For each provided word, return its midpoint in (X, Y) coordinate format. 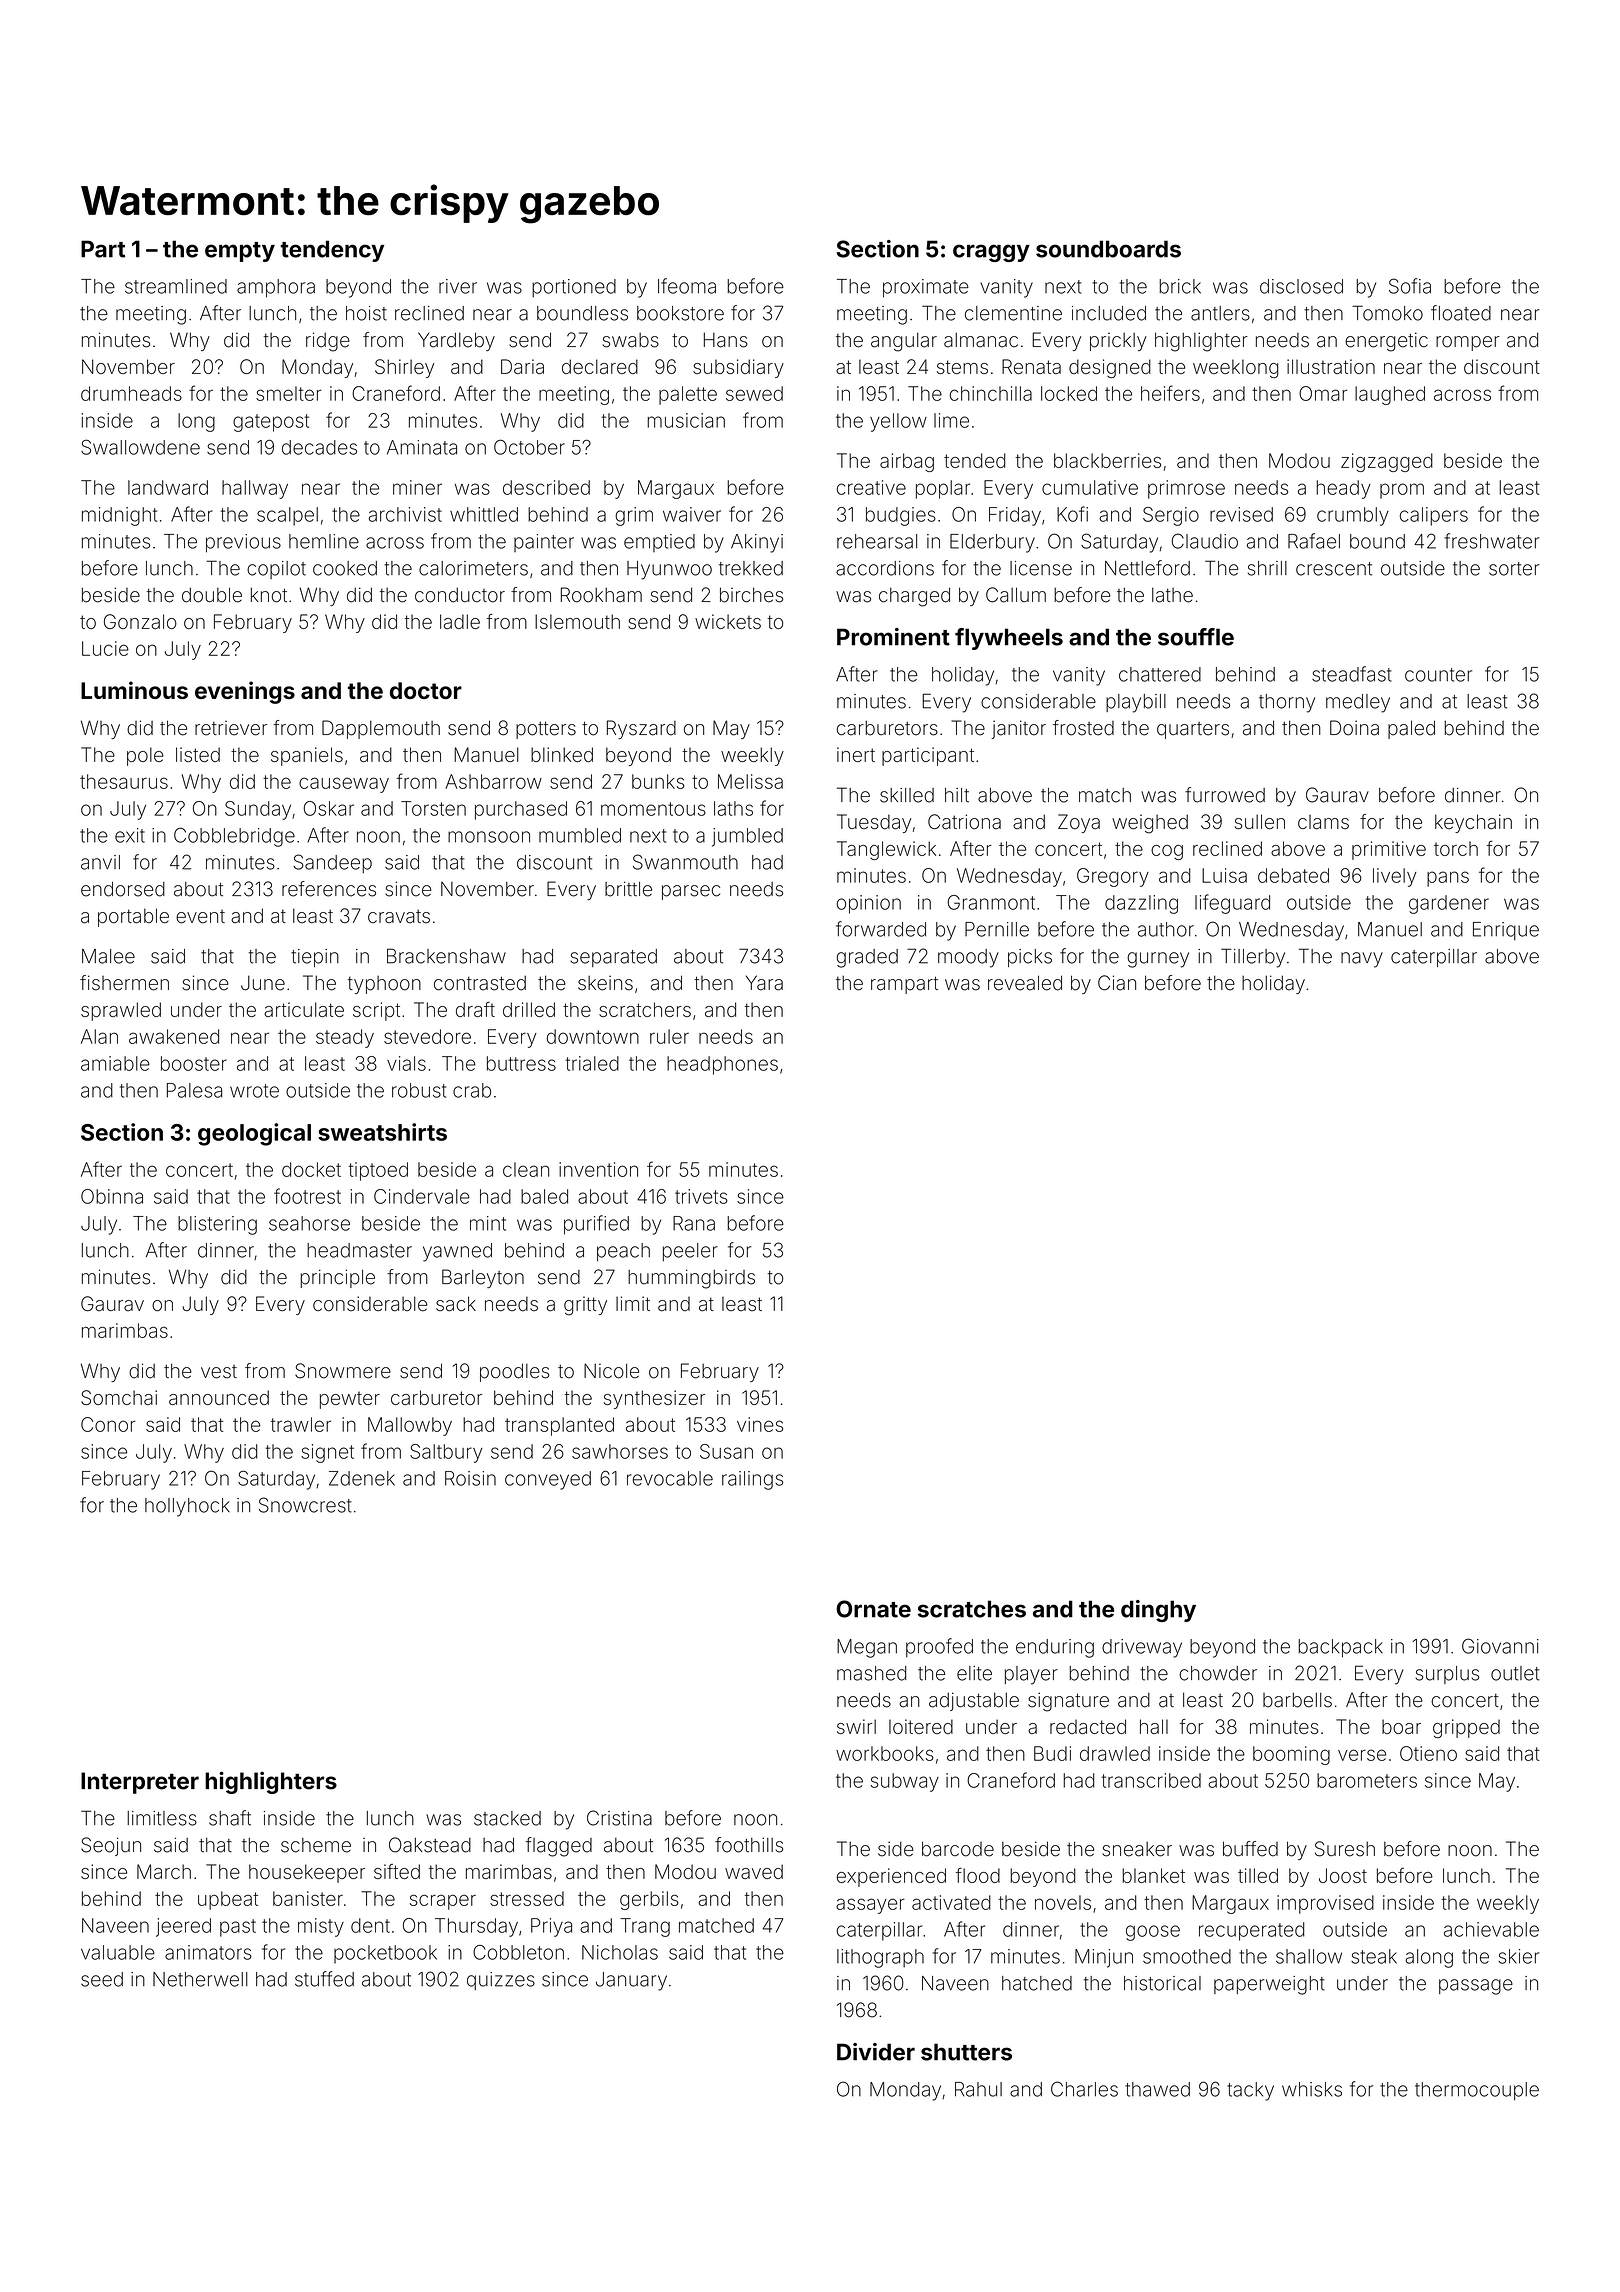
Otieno (1428, 1753)
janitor (1018, 729)
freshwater (1491, 541)
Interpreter (140, 1783)
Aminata (422, 447)
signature (1068, 1702)
